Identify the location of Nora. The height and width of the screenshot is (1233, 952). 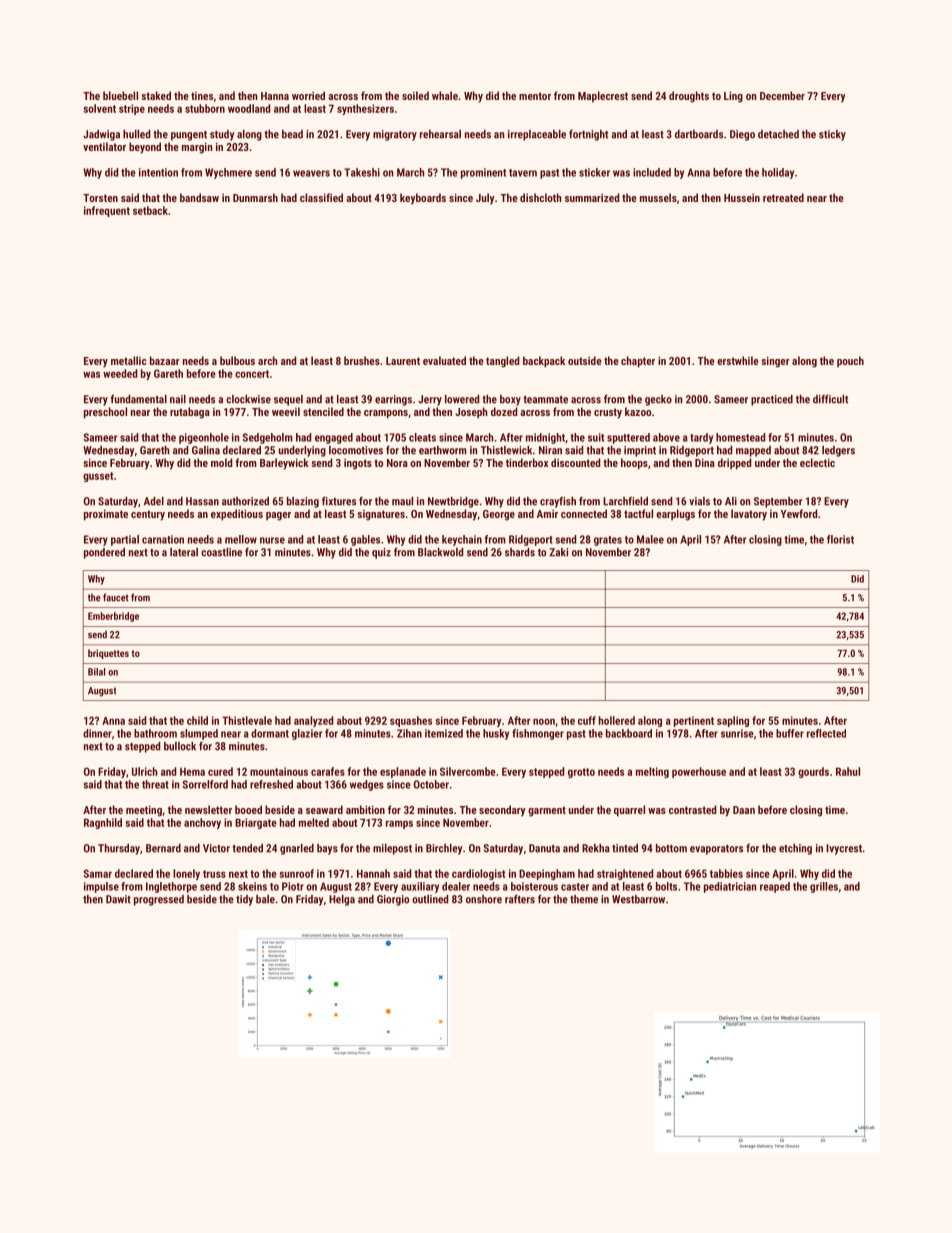
(397, 463).
